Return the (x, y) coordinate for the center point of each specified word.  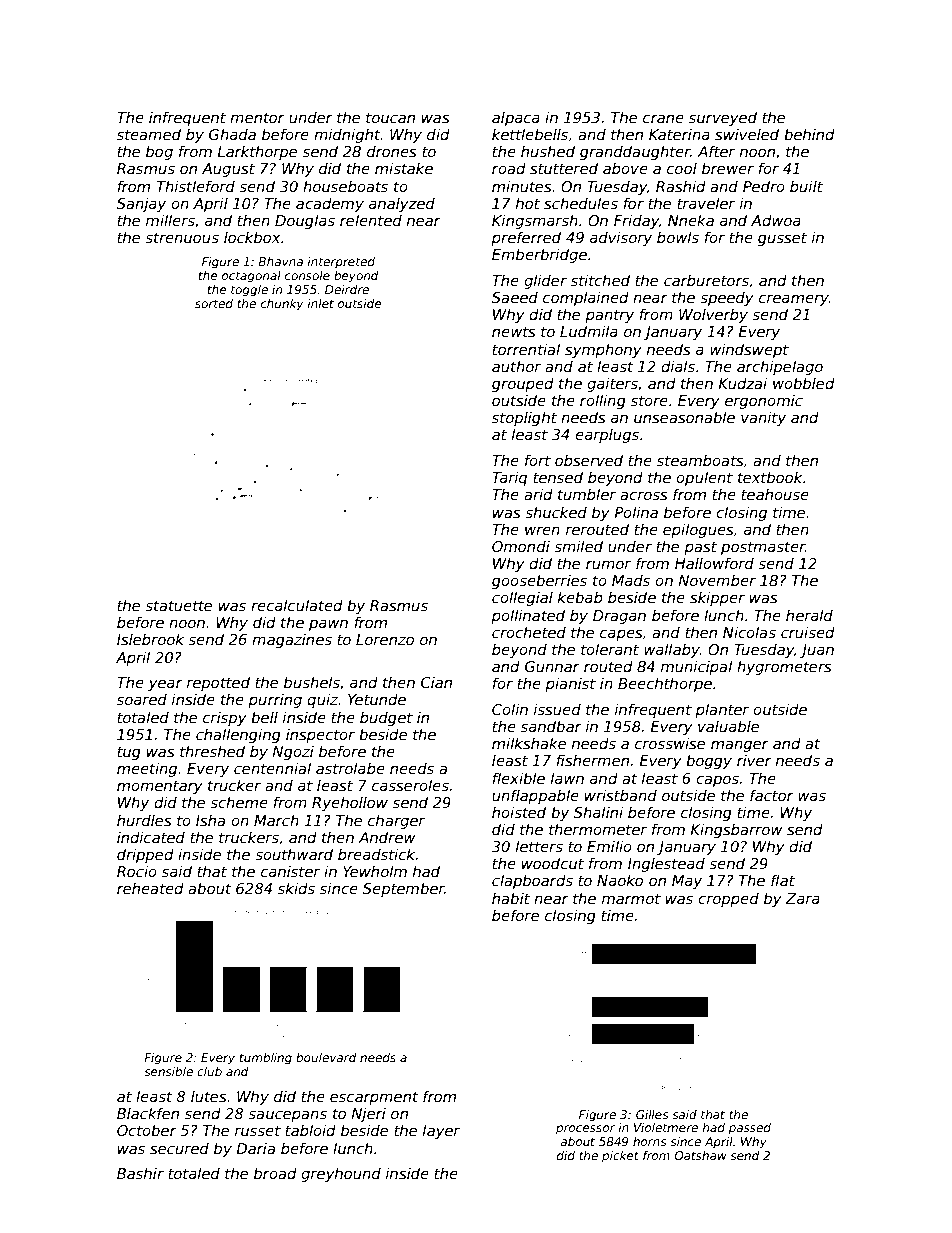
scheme (239, 802)
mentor (257, 117)
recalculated (297, 605)
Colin (510, 709)
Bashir (140, 1173)
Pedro (764, 186)
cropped (728, 899)
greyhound (341, 1174)
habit (511, 898)
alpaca (516, 119)
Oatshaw (700, 1155)
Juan (817, 651)
